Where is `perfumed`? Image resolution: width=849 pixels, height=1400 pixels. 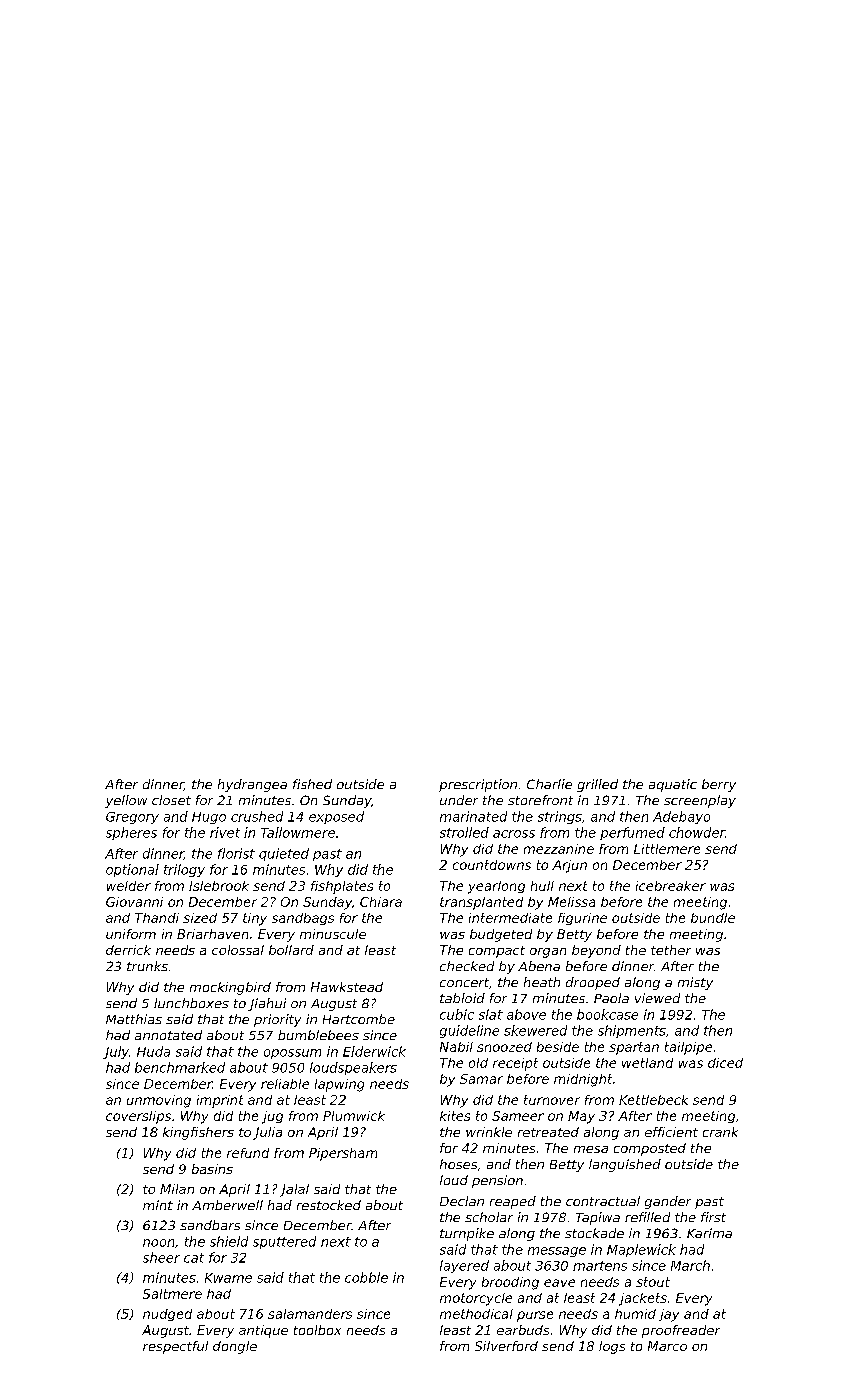 perfumed is located at coordinates (632, 833).
